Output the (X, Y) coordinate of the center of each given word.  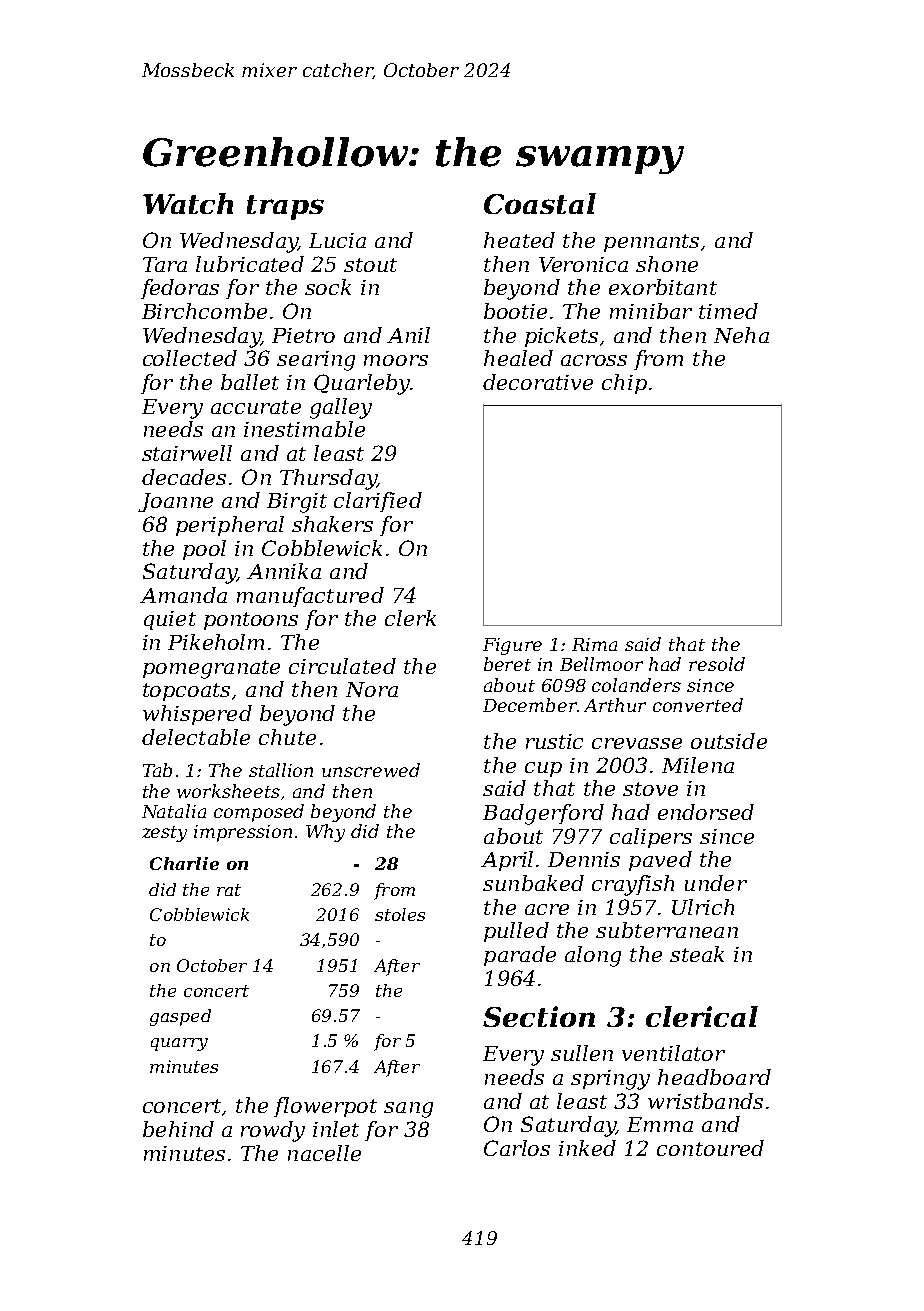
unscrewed (371, 770)
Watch (188, 203)
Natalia (174, 811)
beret (507, 664)
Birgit (297, 503)
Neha (741, 335)
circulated (342, 666)
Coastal (540, 203)
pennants (651, 243)
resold (717, 664)
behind (178, 1129)
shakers (332, 524)
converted (698, 705)
